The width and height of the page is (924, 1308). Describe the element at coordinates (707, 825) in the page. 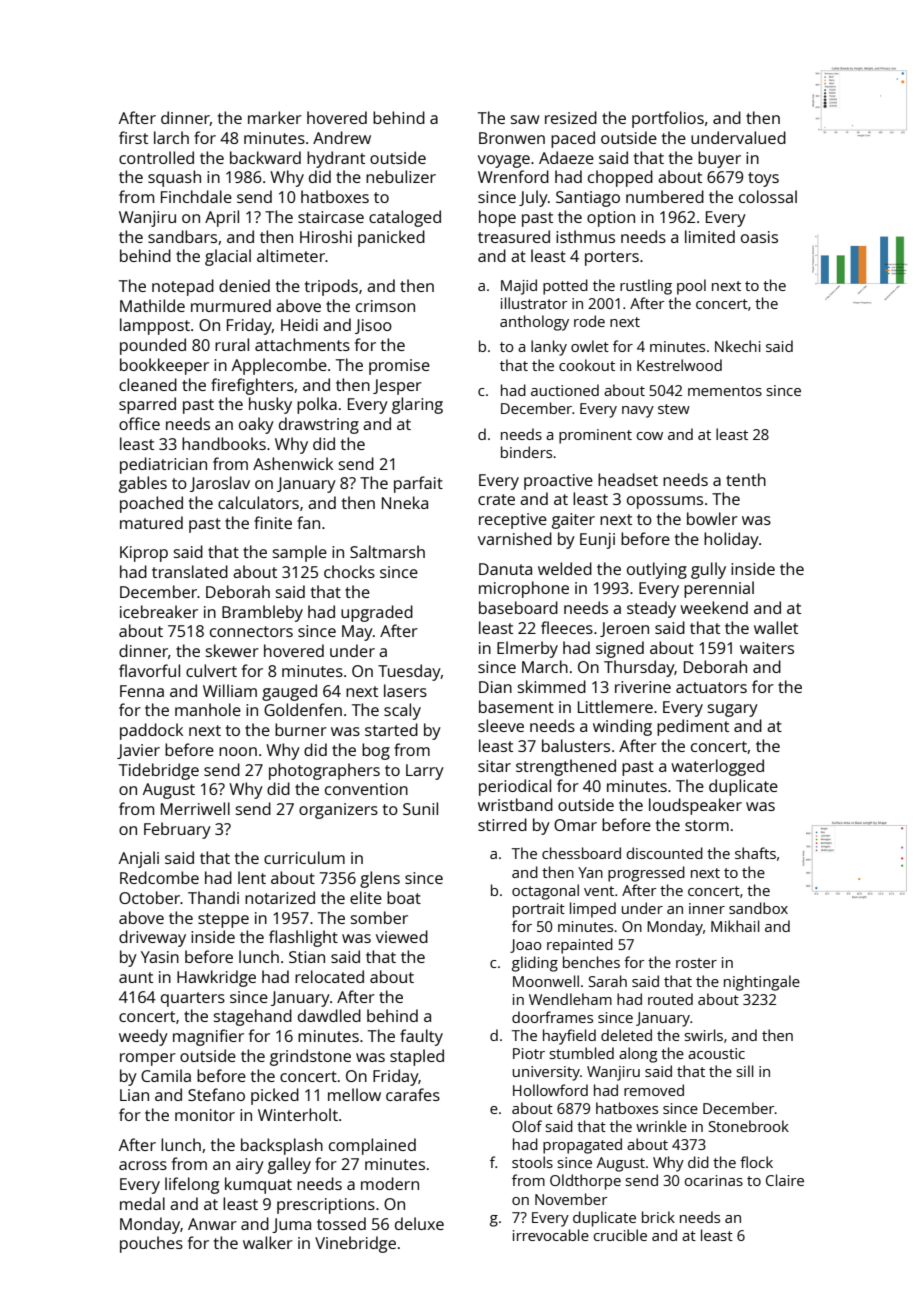

I see `storm` at that location.
